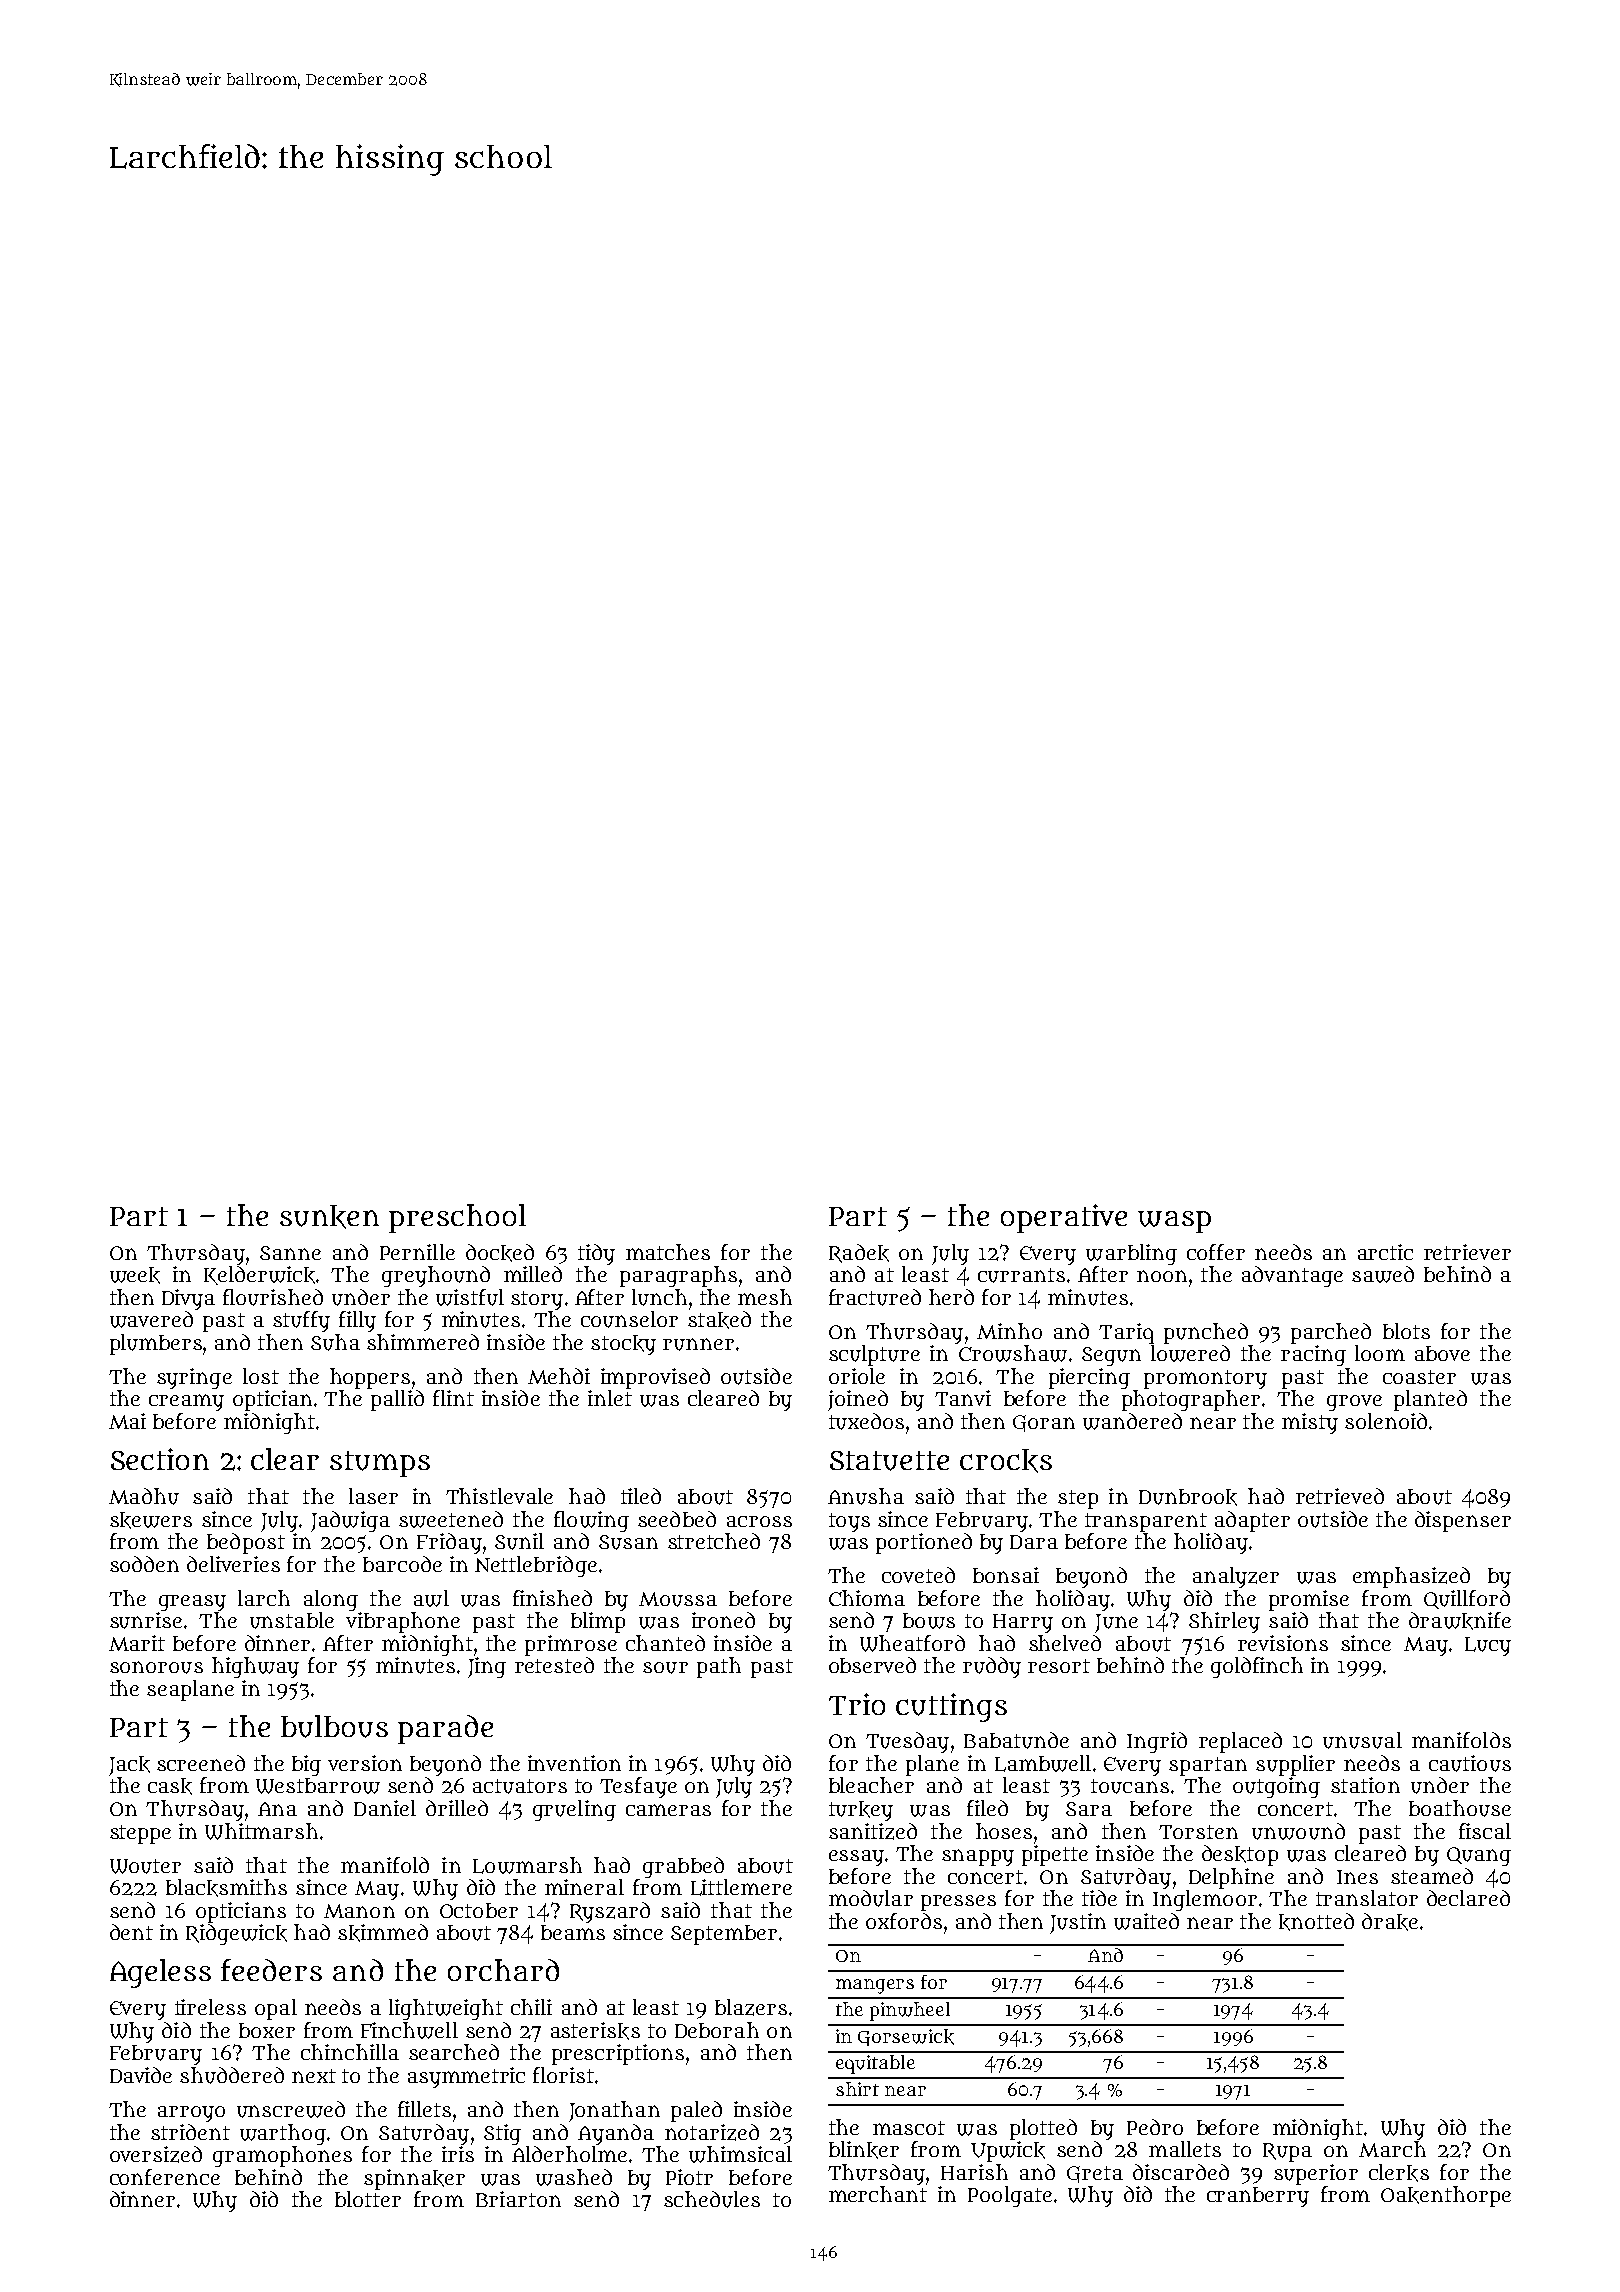 This screenshot has width=1620, height=2292. What do you see at coordinates (165, 2177) in the screenshot?
I see `conference` at bounding box center [165, 2177].
